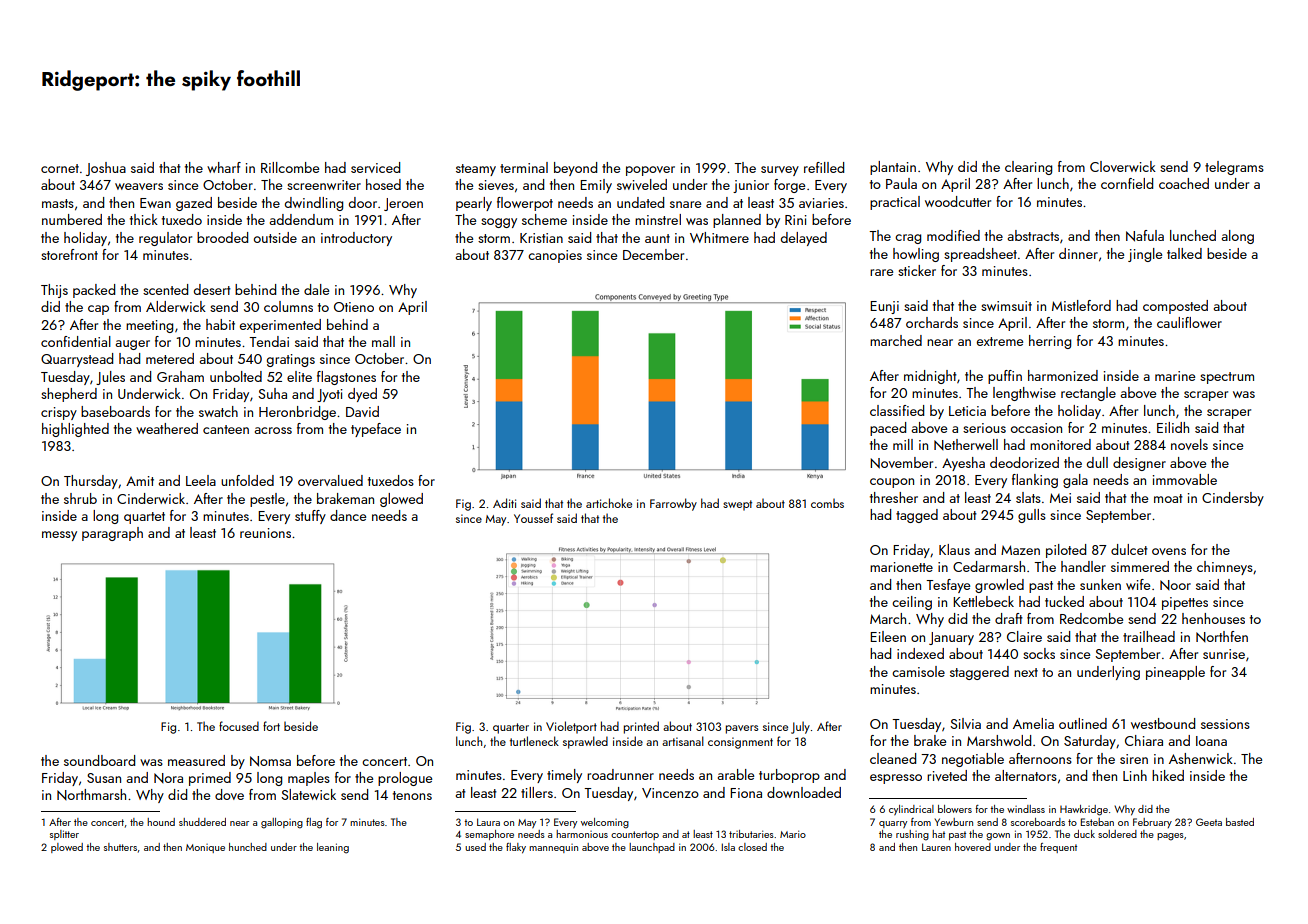 This image has width=1308, height=924. I want to click on beyond, so click(575, 169).
